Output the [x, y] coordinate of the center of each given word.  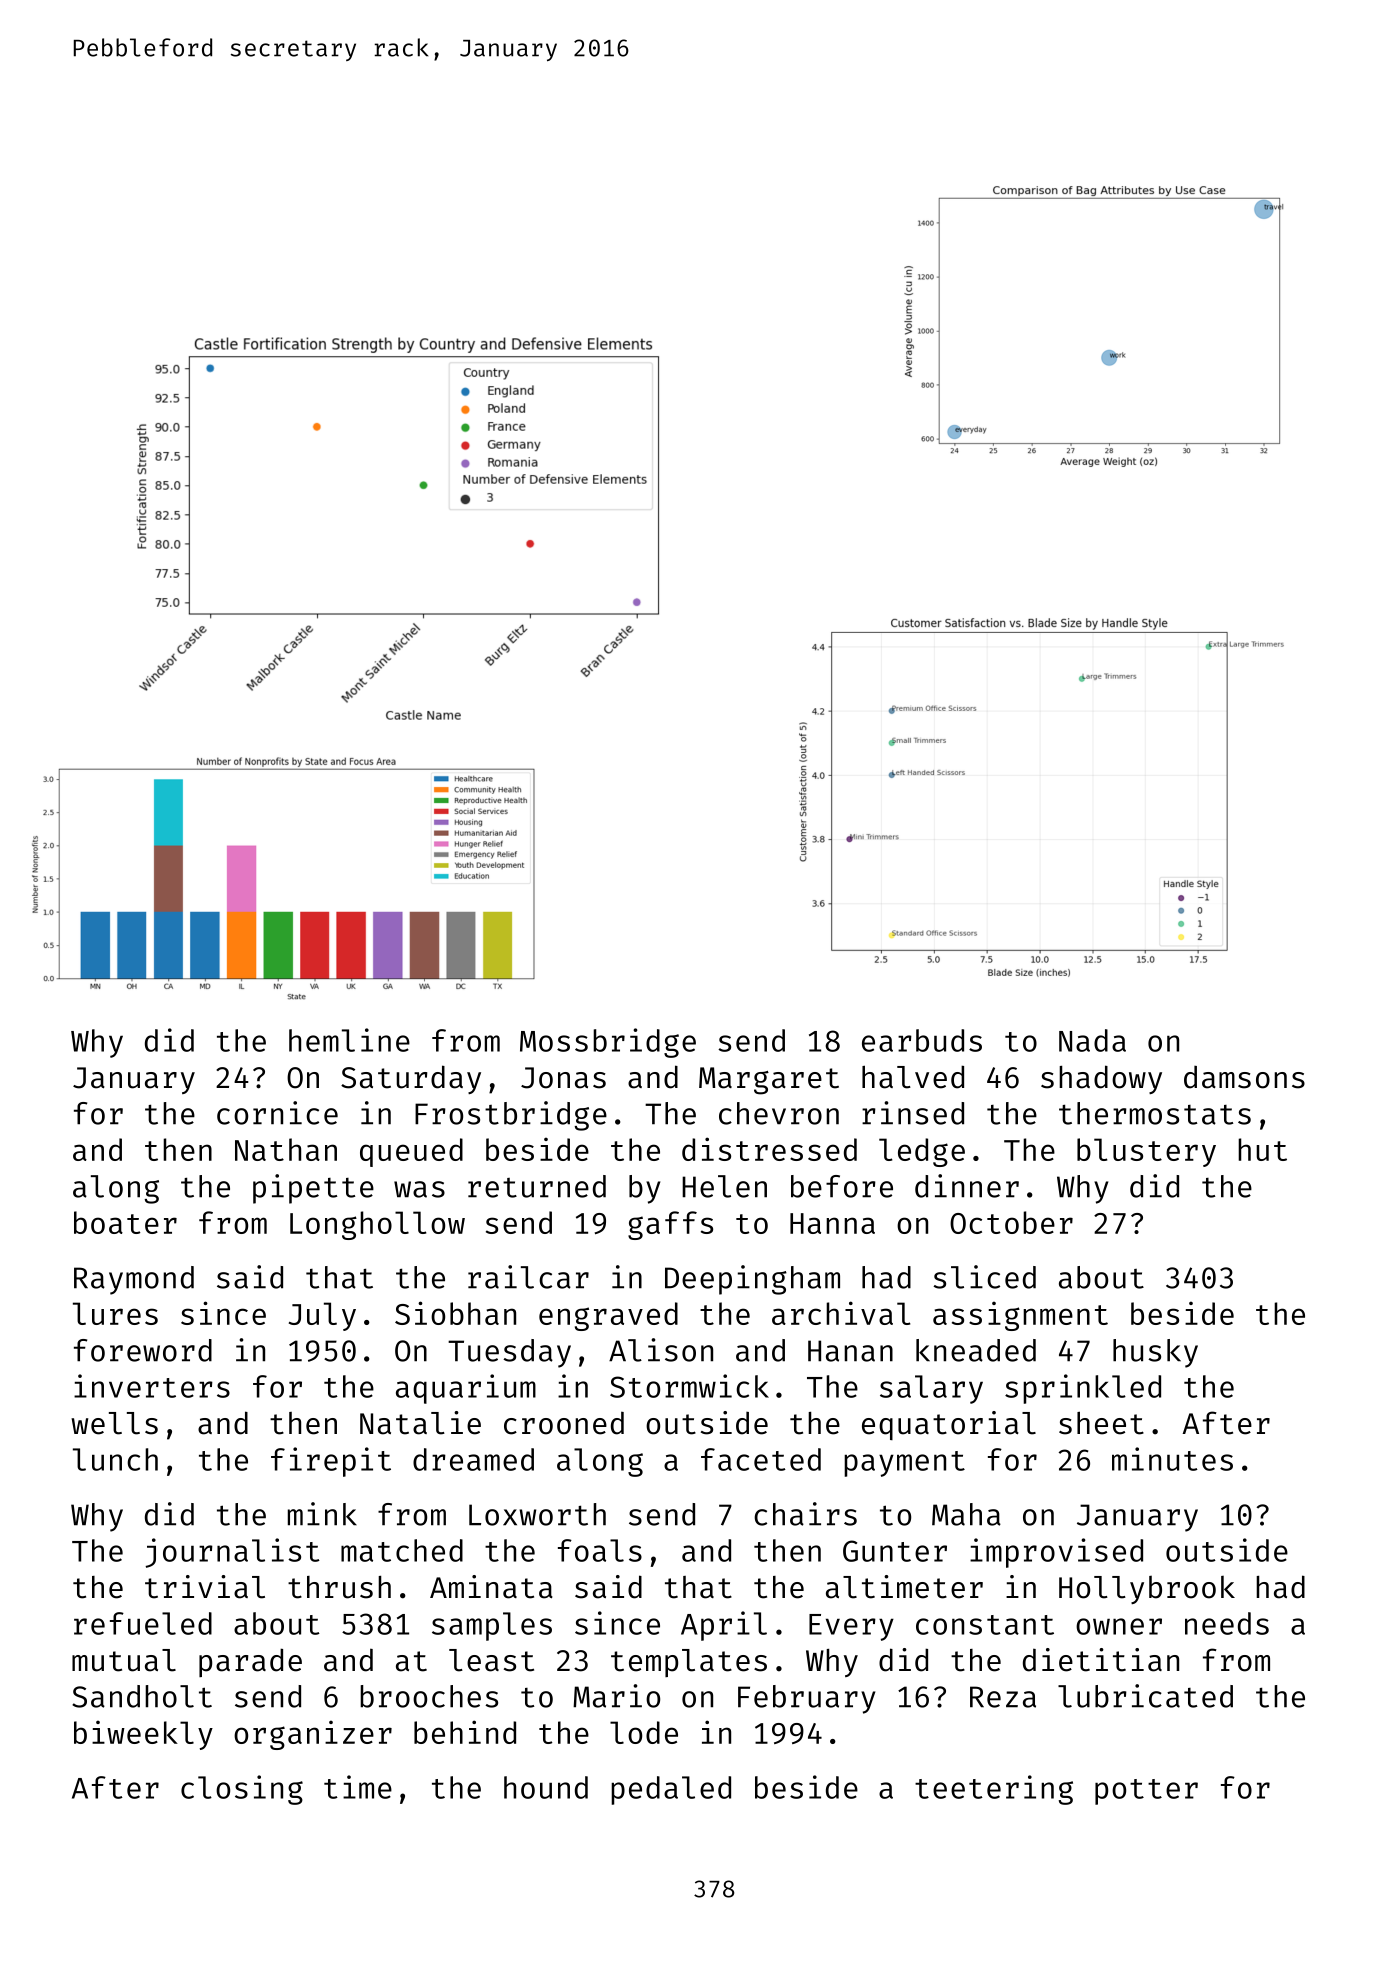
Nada [1092, 1040]
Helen [724, 1186]
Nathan [286, 1149]
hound [546, 1787]
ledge [922, 1152]
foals [600, 1550]
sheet [1101, 1423]
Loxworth [537, 1514]
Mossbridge [608, 1043]
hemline [349, 1040]
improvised [1056, 1553]
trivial [205, 1587]
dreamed [473, 1459]
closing [242, 1790]
